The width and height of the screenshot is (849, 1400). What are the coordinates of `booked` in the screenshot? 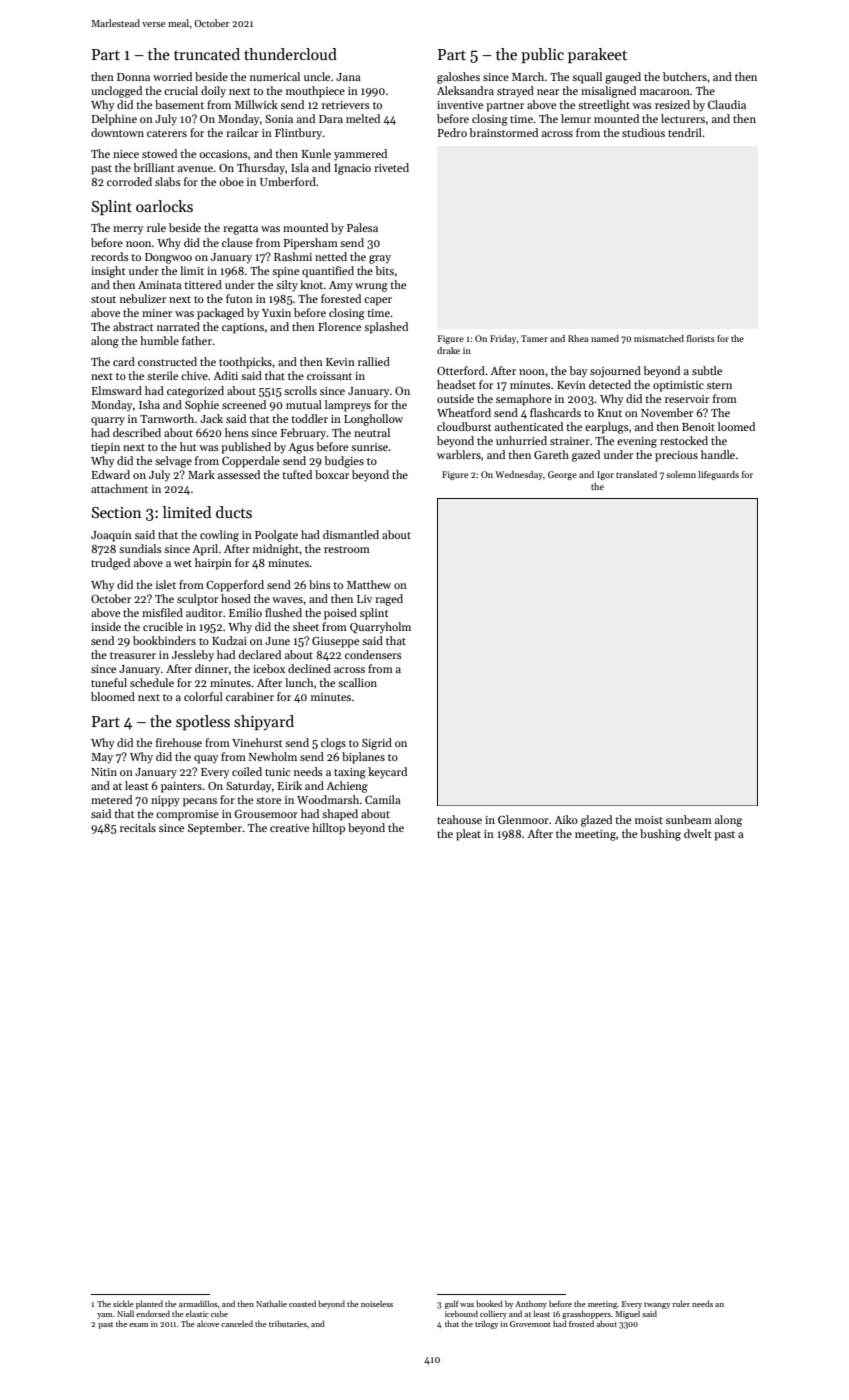 It's located at (489, 1303).
